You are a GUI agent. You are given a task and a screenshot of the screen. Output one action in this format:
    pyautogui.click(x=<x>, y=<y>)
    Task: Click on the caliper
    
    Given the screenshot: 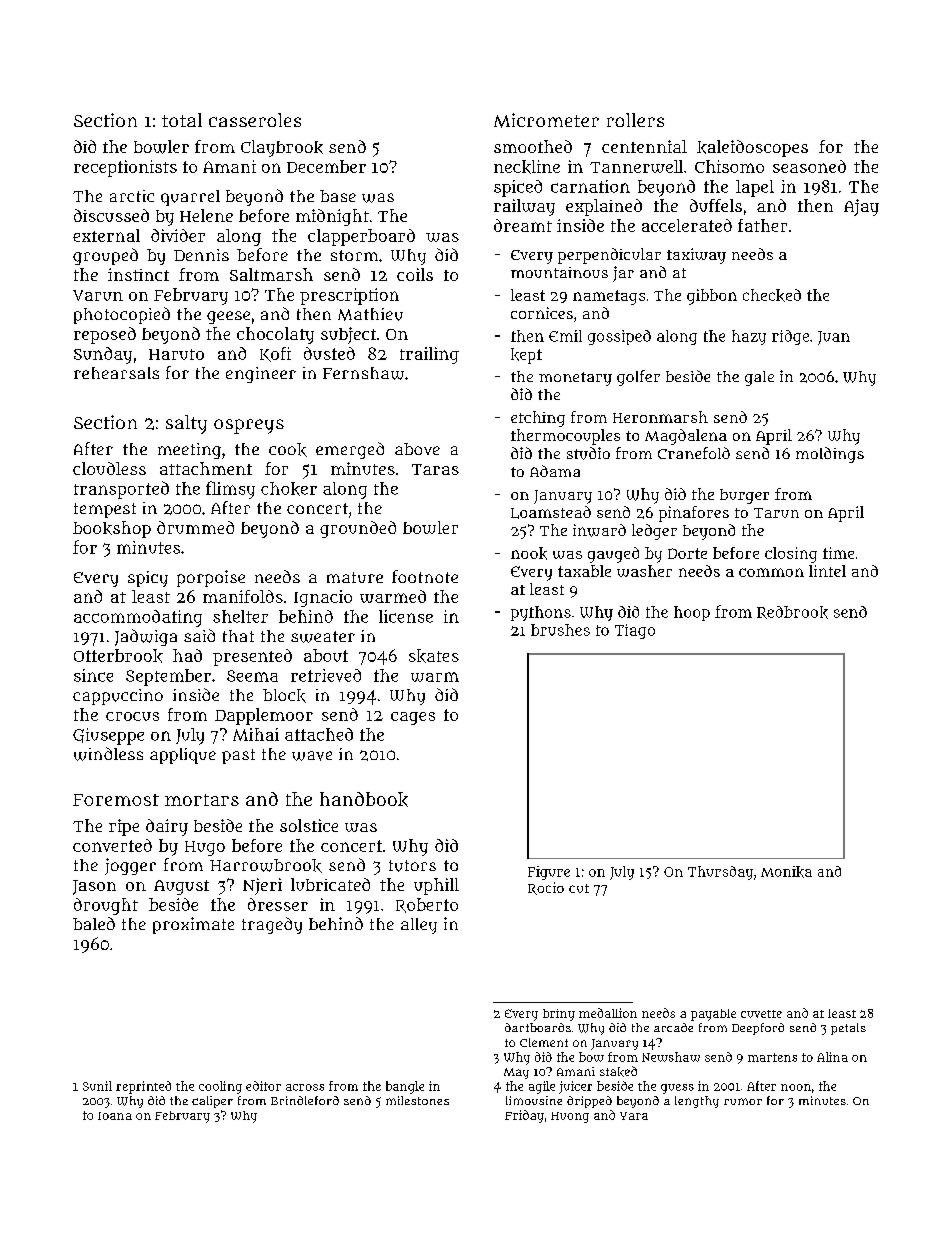 What is the action you would take?
    pyautogui.click(x=212, y=1102)
